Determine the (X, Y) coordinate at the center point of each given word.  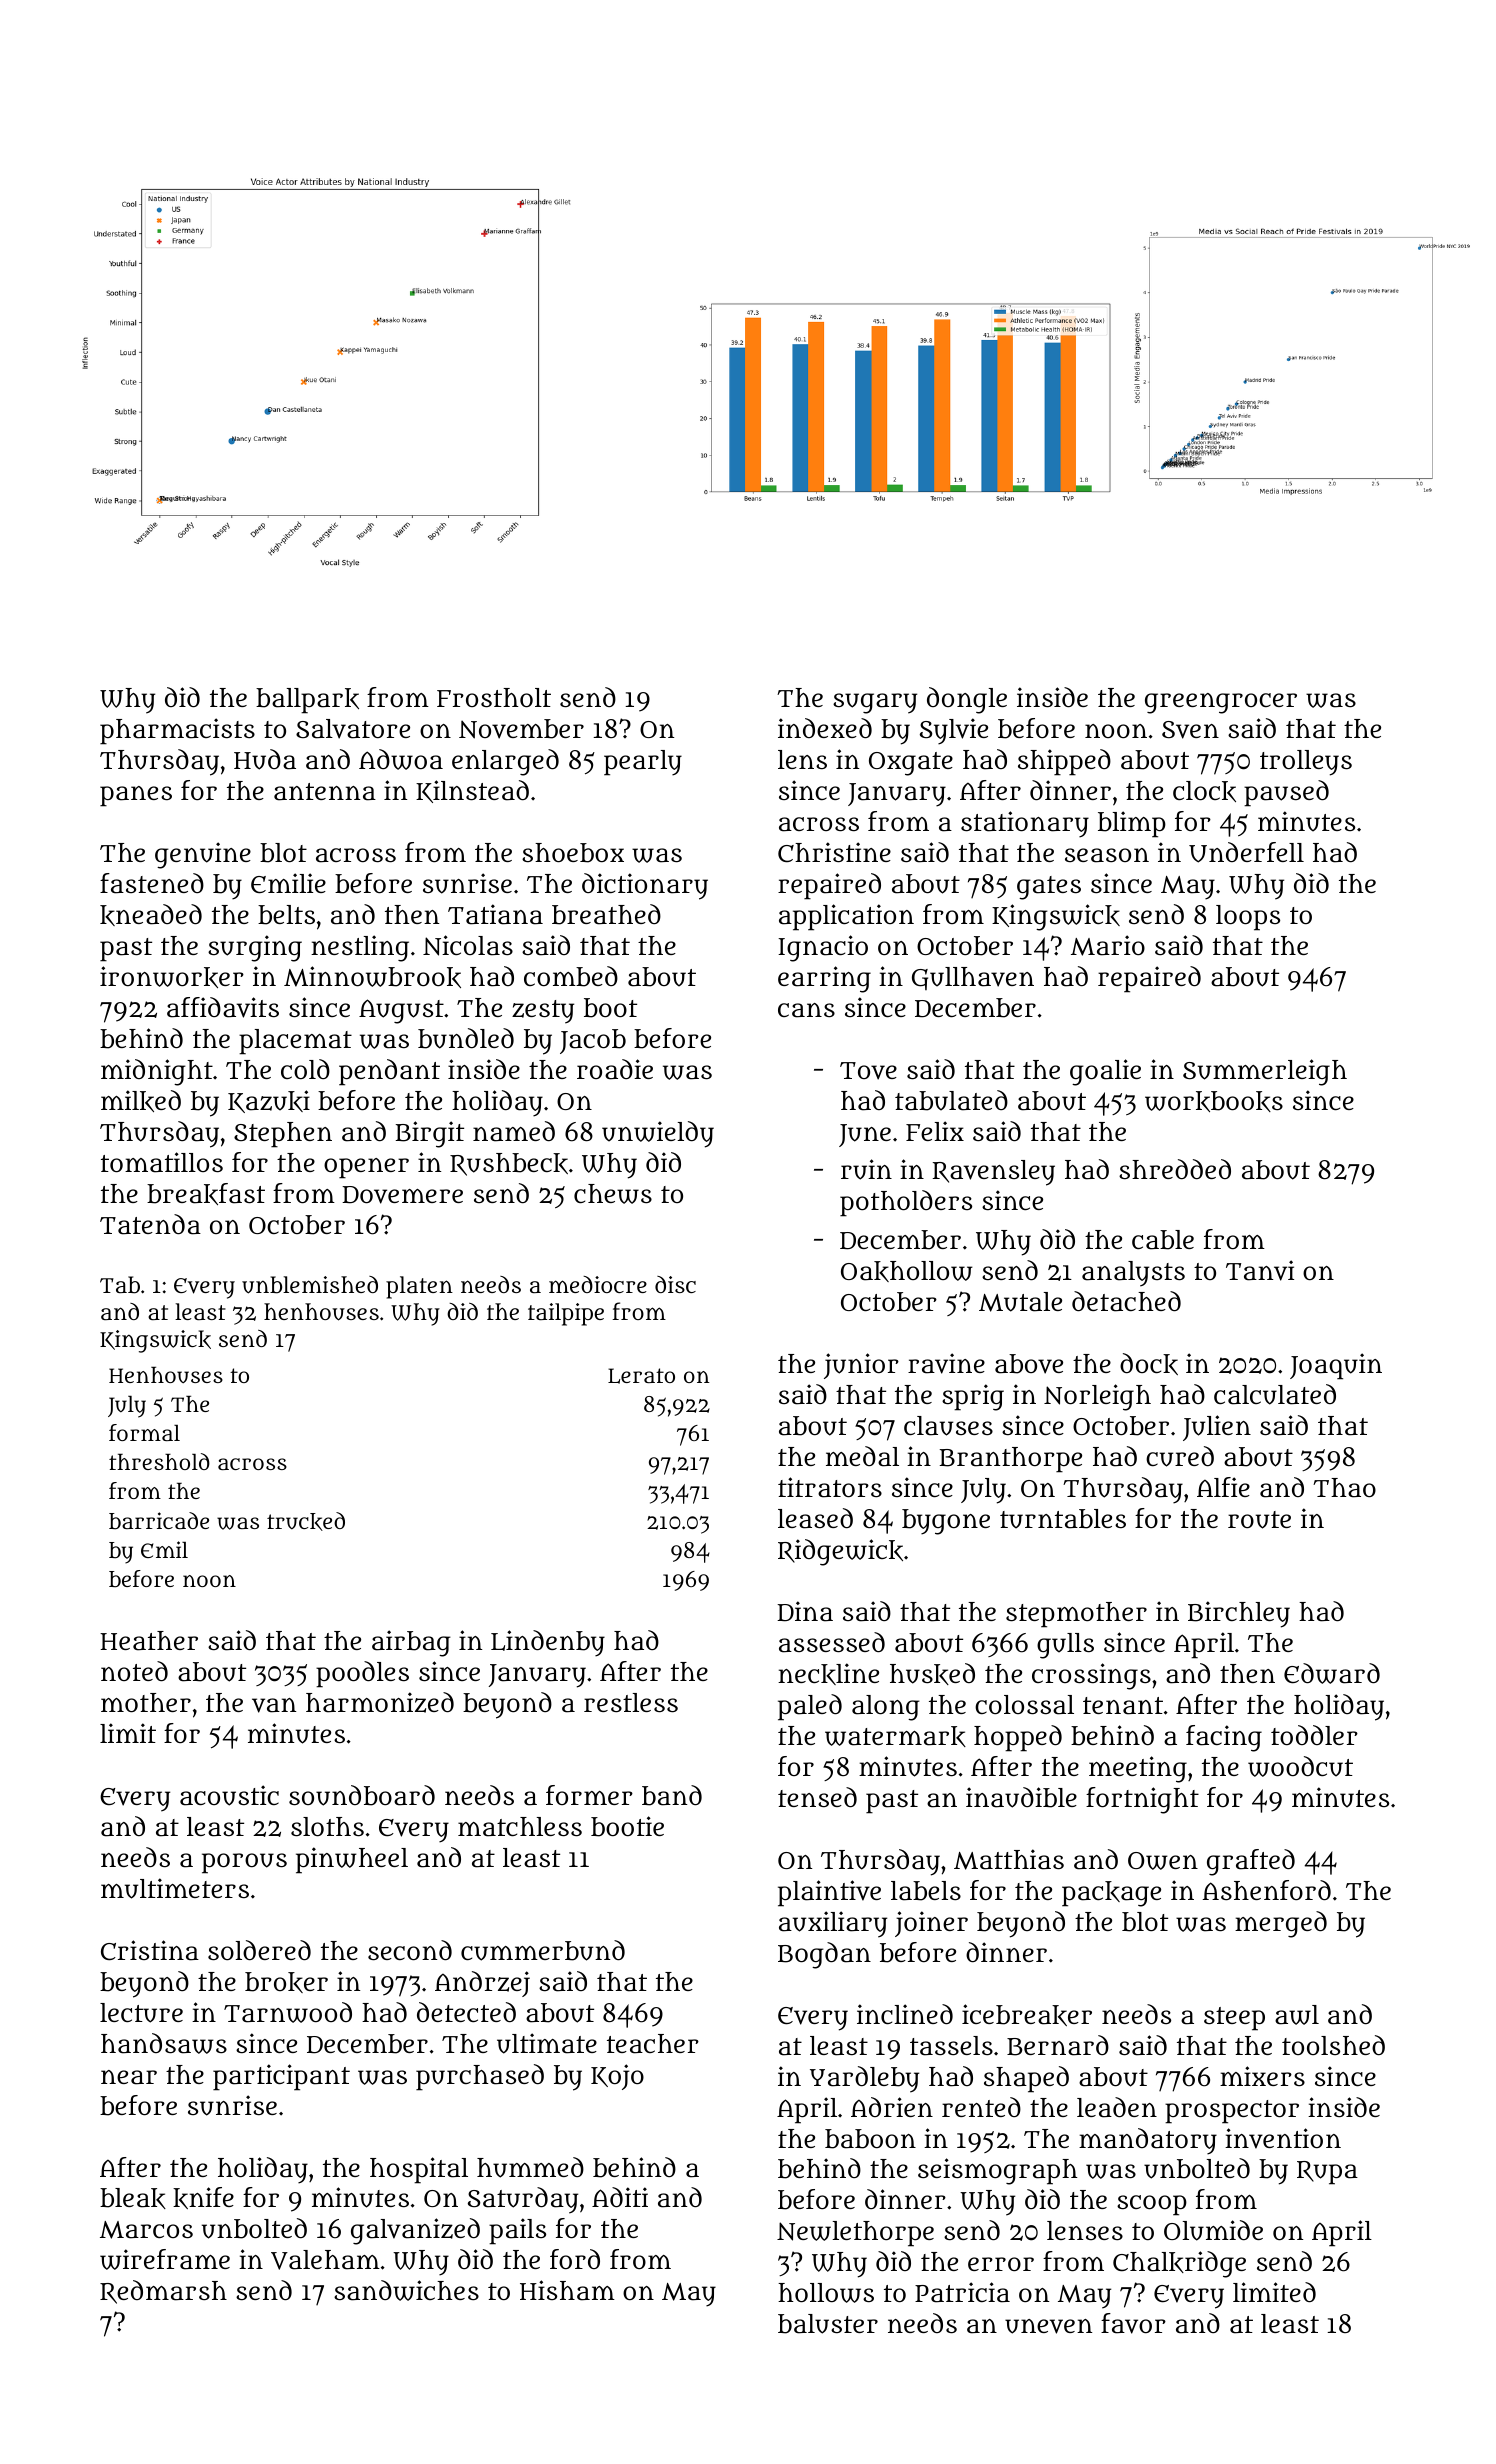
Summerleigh (1265, 1072)
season (1107, 855)
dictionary (645, 886)
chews (613, 1194)
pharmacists (177, 731)
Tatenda (150, 1224)
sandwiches (406, 2290)
